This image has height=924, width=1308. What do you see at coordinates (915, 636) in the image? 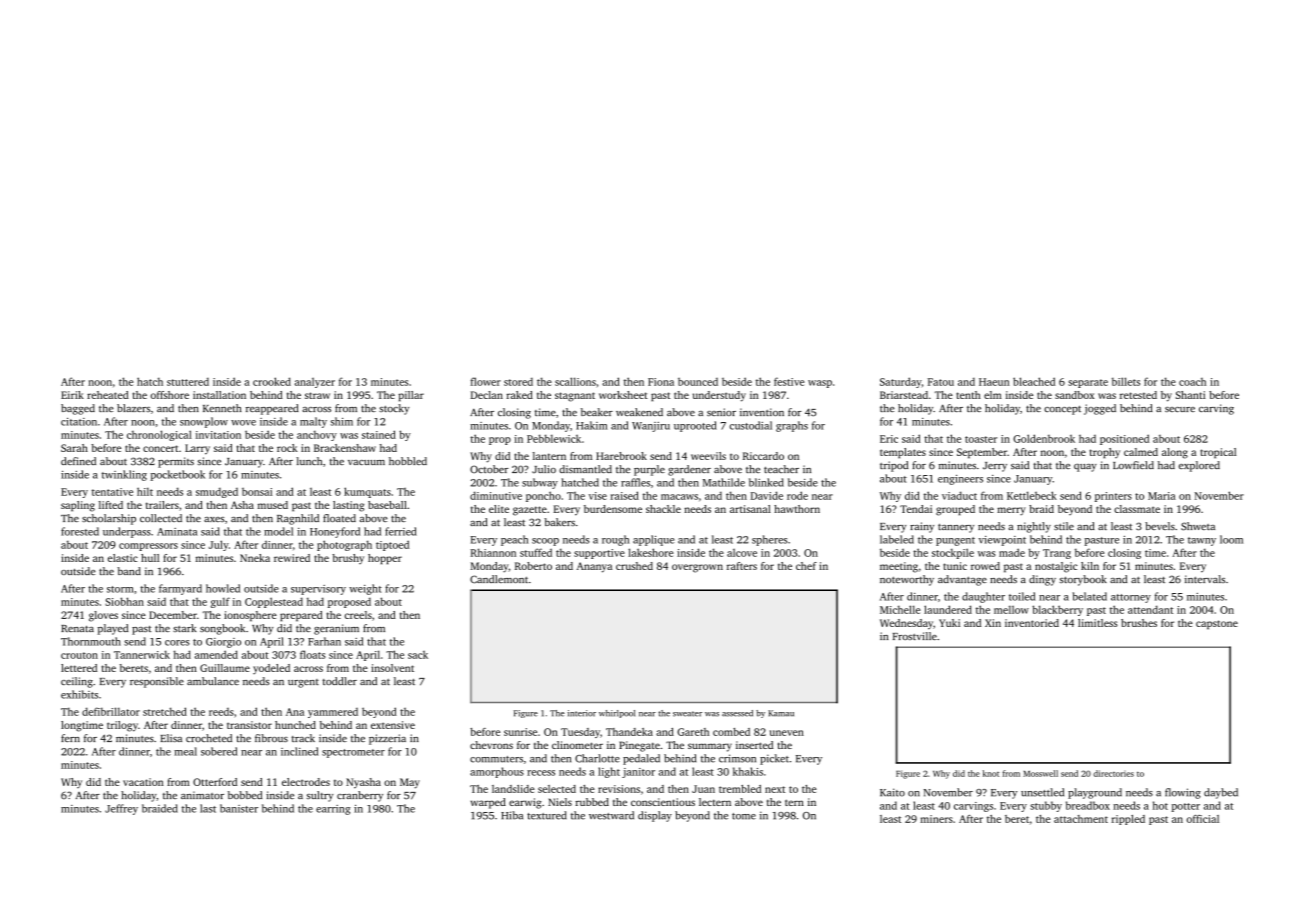
I see `Frostville` at bounding box center [915, 636].
